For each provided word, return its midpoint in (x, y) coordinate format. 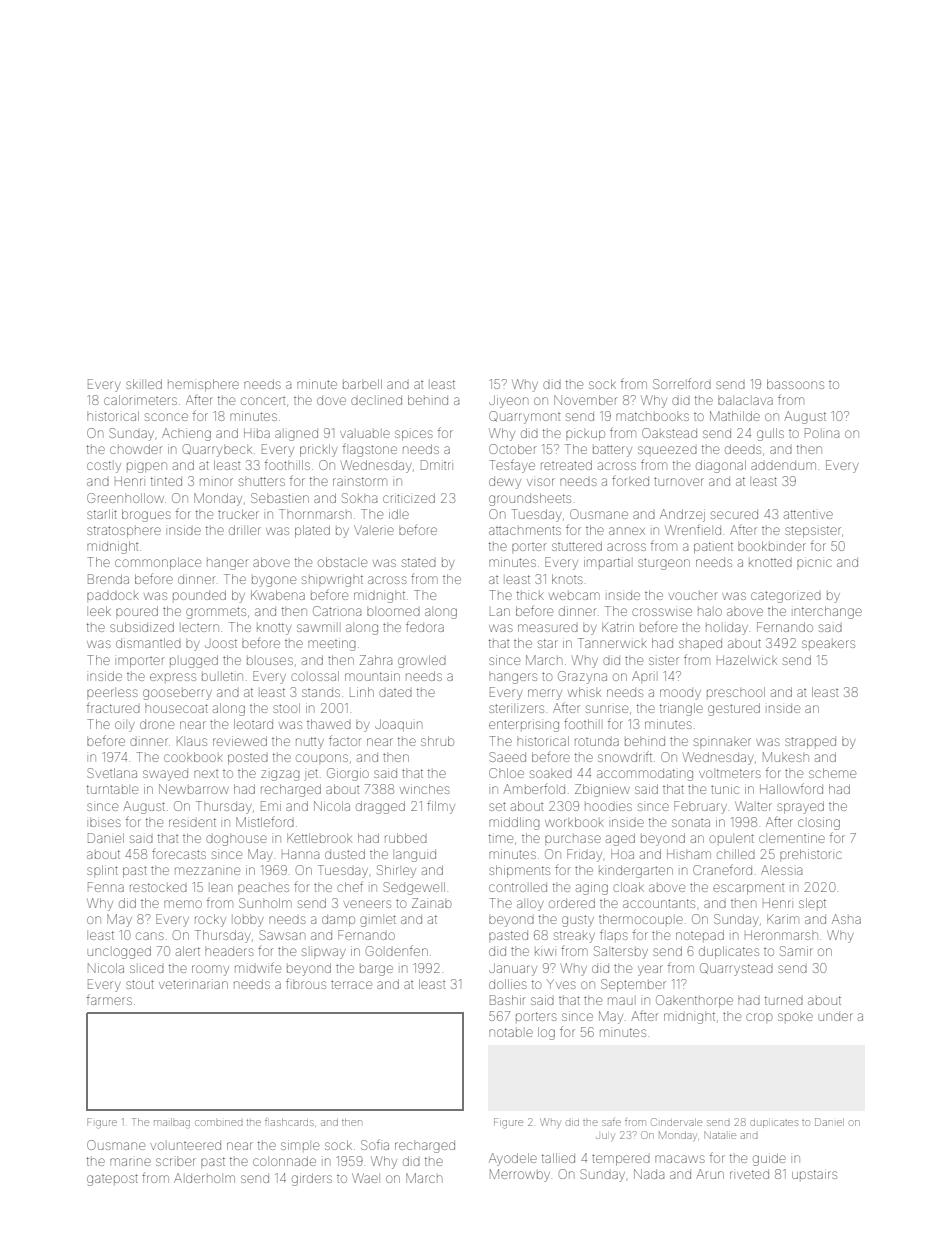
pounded (199, 595)
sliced (147, 969)
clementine (792, 838)
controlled (518, 887)
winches (425, 789)
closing (819, 823)
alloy (530, 905)
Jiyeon (508, 401)
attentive (808, 514)
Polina (822, 433)
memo (183, 904)
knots (567, 579)
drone (157, 724)
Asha (846, 919)
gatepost (112, 1180)
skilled (144, 384)
